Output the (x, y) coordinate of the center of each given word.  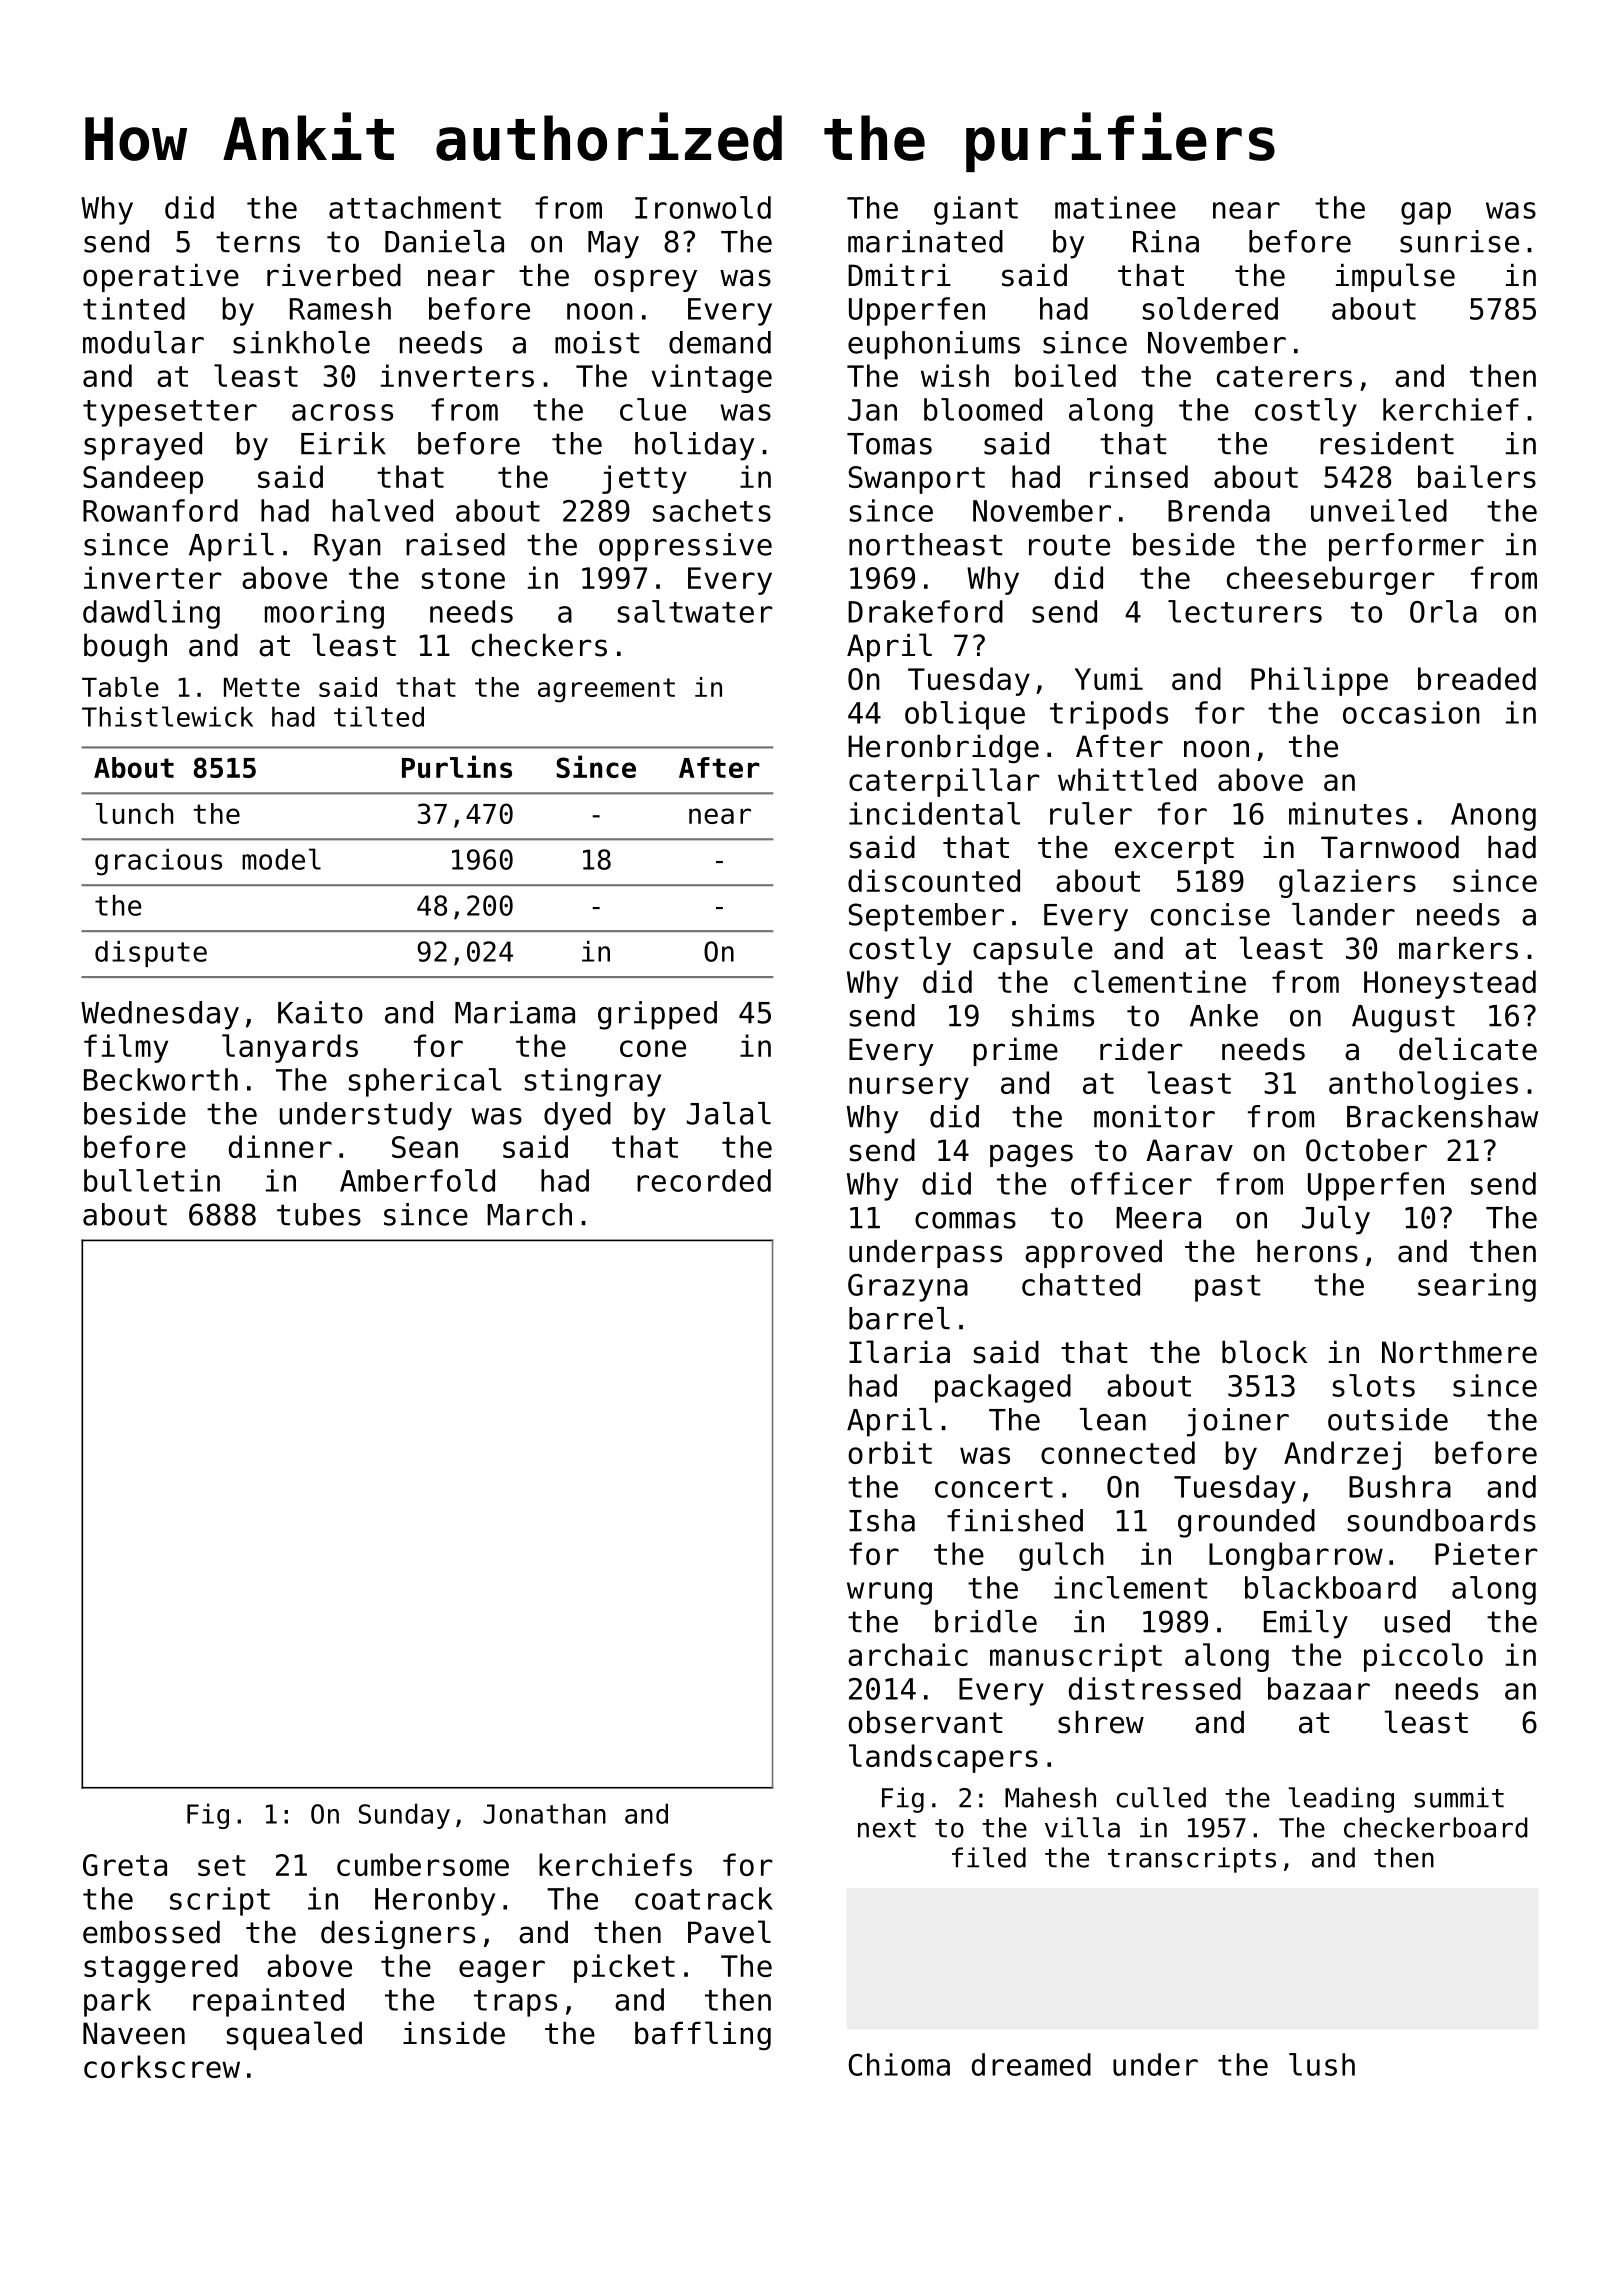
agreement (606, 690)
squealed (294, 2035)
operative (161, 278)
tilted (379, 716)
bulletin (152, 1180)
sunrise (1459, 241)
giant (976, 210)
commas (965, 1220)
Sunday (404, 1816)
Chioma (899, 2064)
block (1264, 1352)
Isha (882, 1520)
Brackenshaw (1442, 1116)
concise (1210, 914)
